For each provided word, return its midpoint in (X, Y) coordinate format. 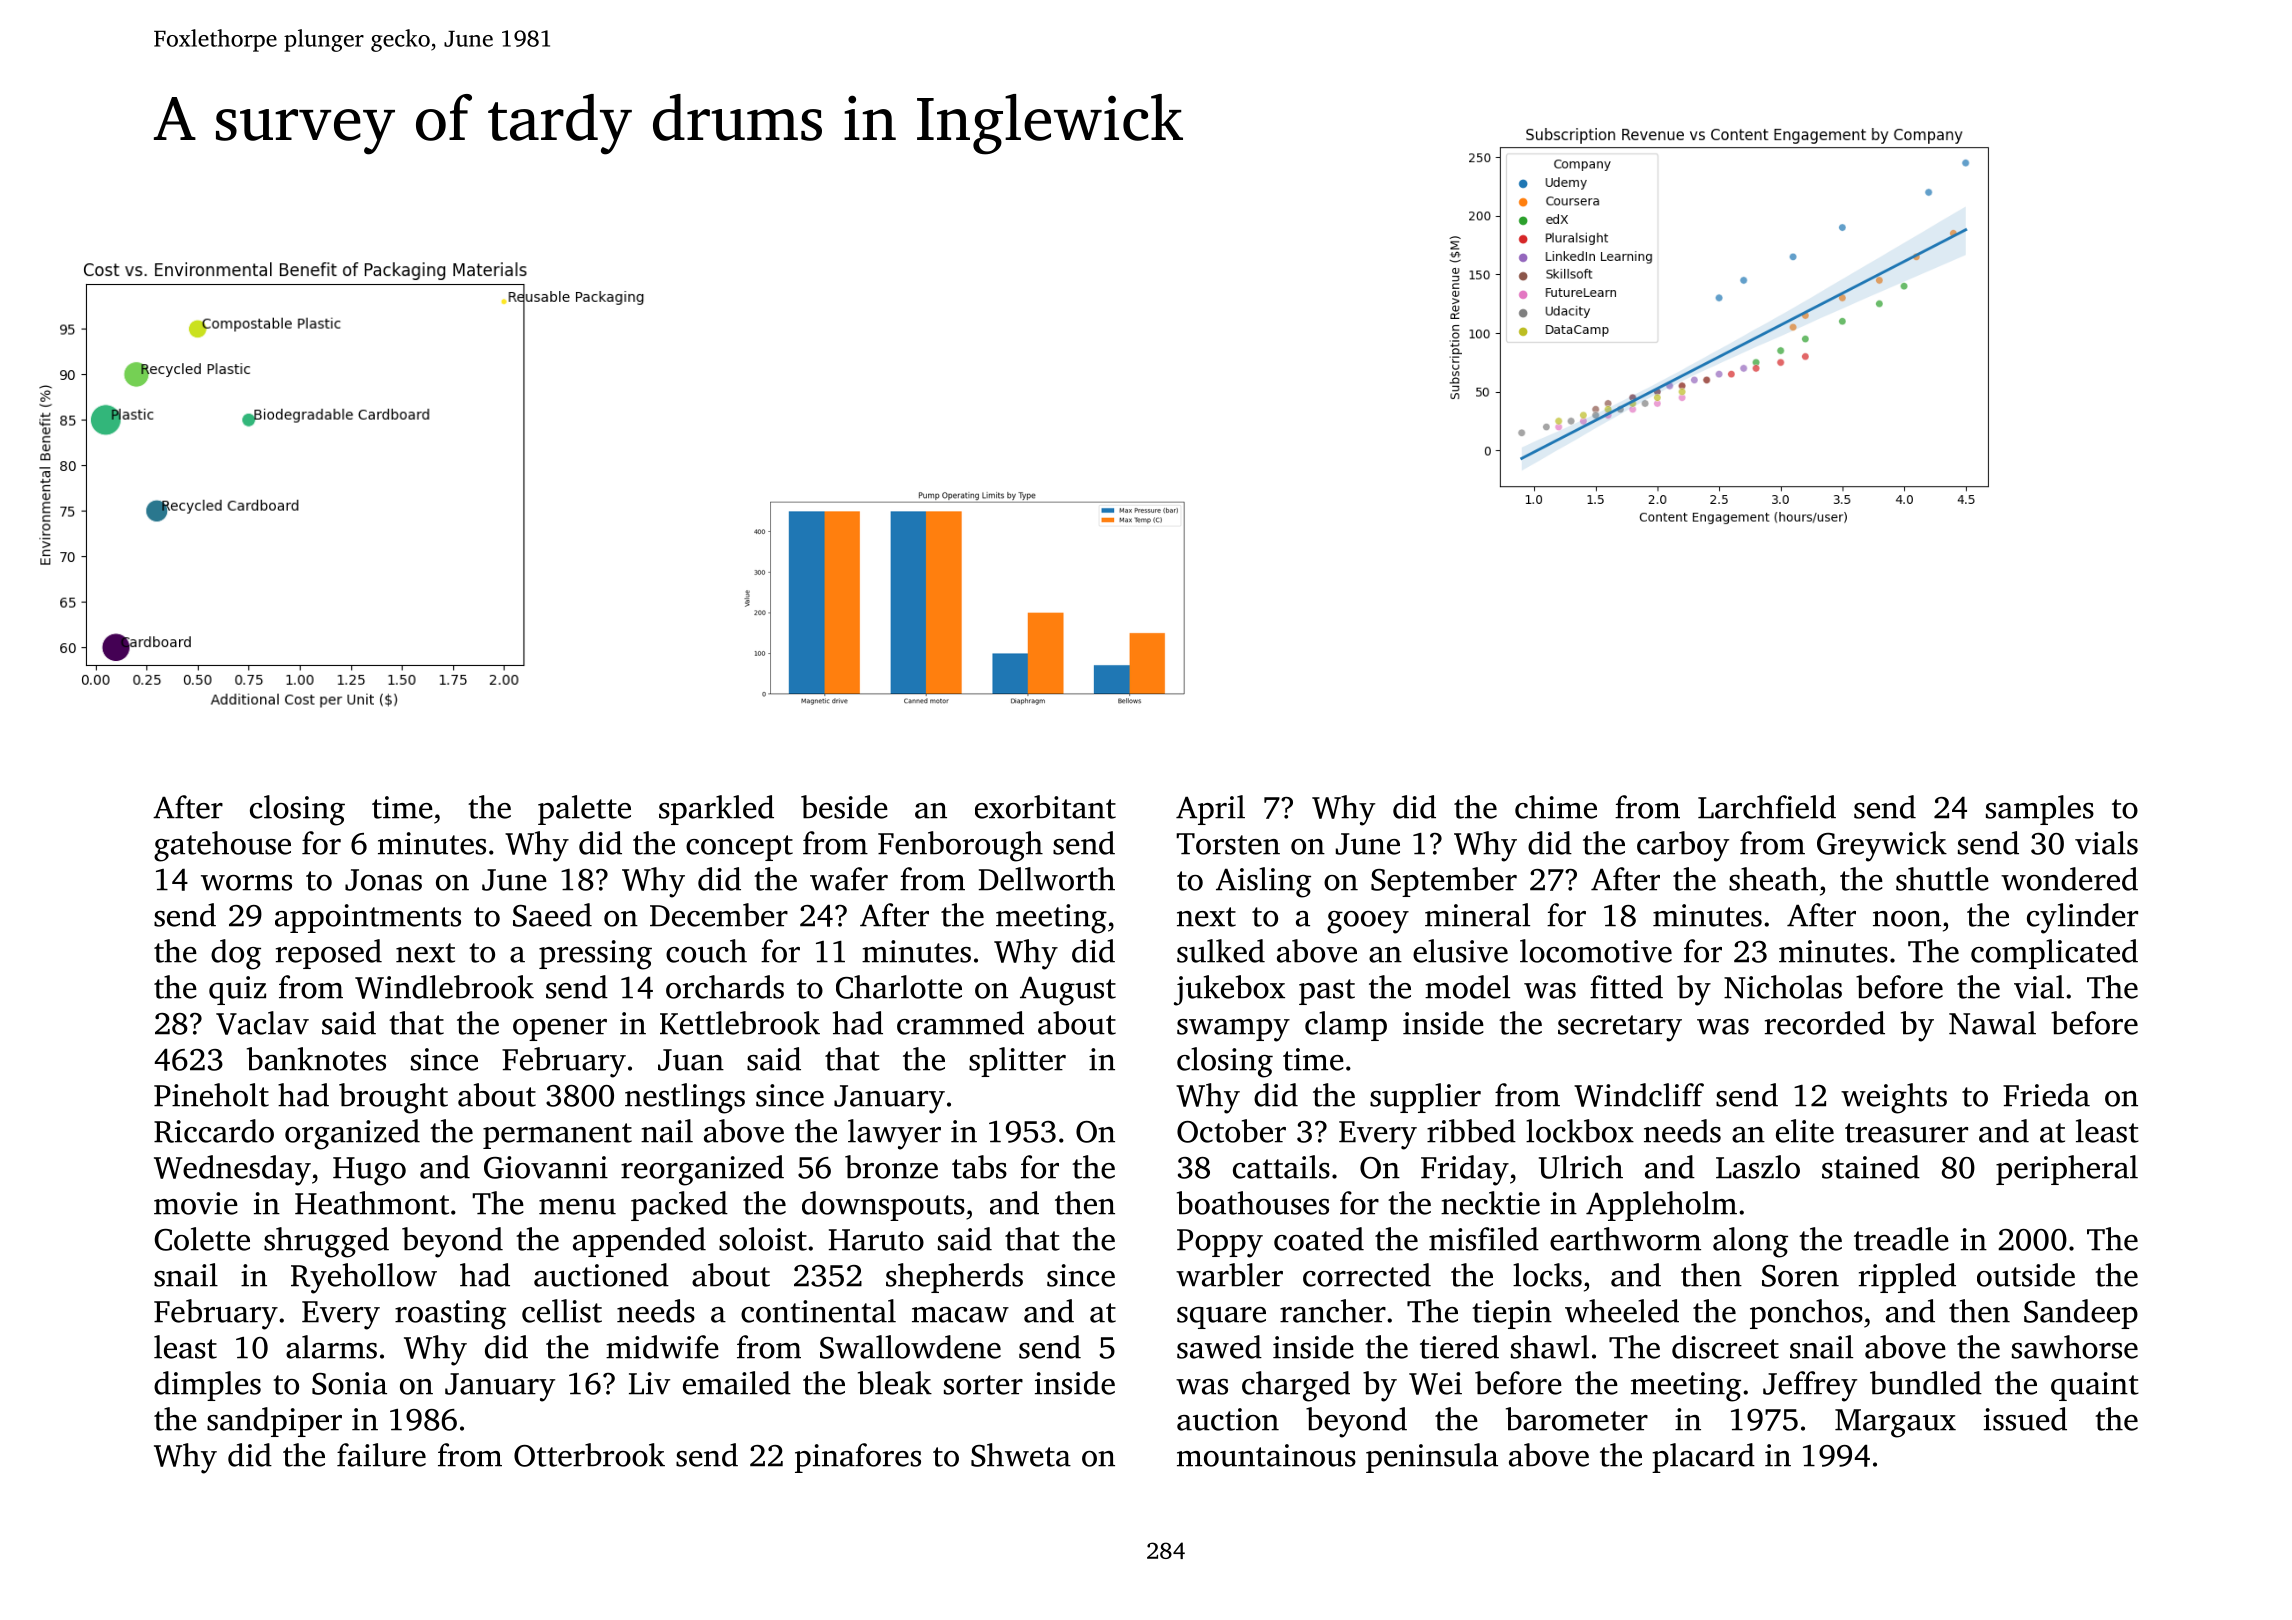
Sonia (349, 1383)
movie (196, 1203)
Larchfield (1767, 807)
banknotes (316, 1059)
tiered (1459, 1347)
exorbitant (1045, 807)
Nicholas (1783, 987)
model (1467, 987)
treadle (1901, 1239)
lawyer (894, 1134)
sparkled (716, 810)
